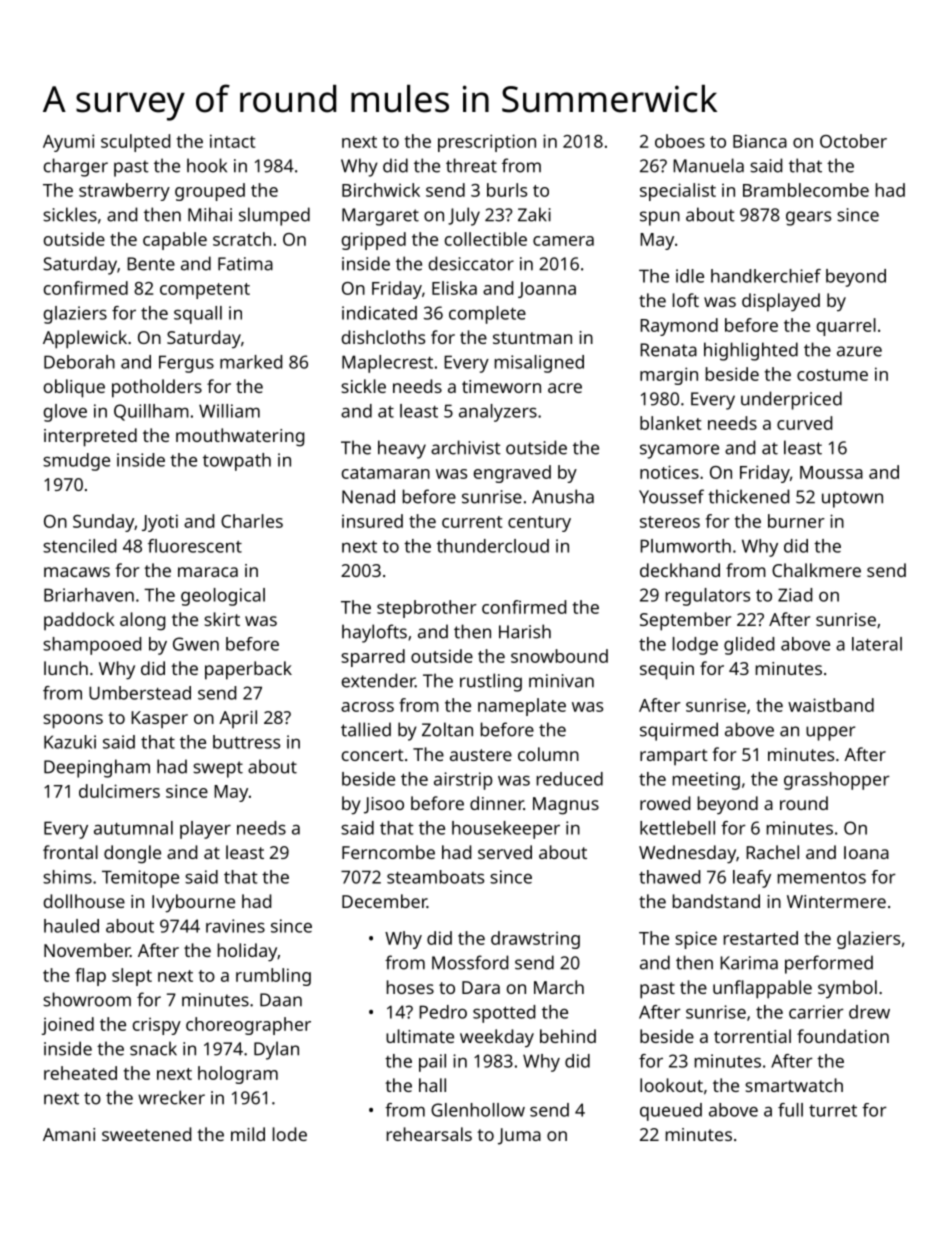  Describe the element at coordinates (432, 1085) in the document. I see `hall` at that location.
